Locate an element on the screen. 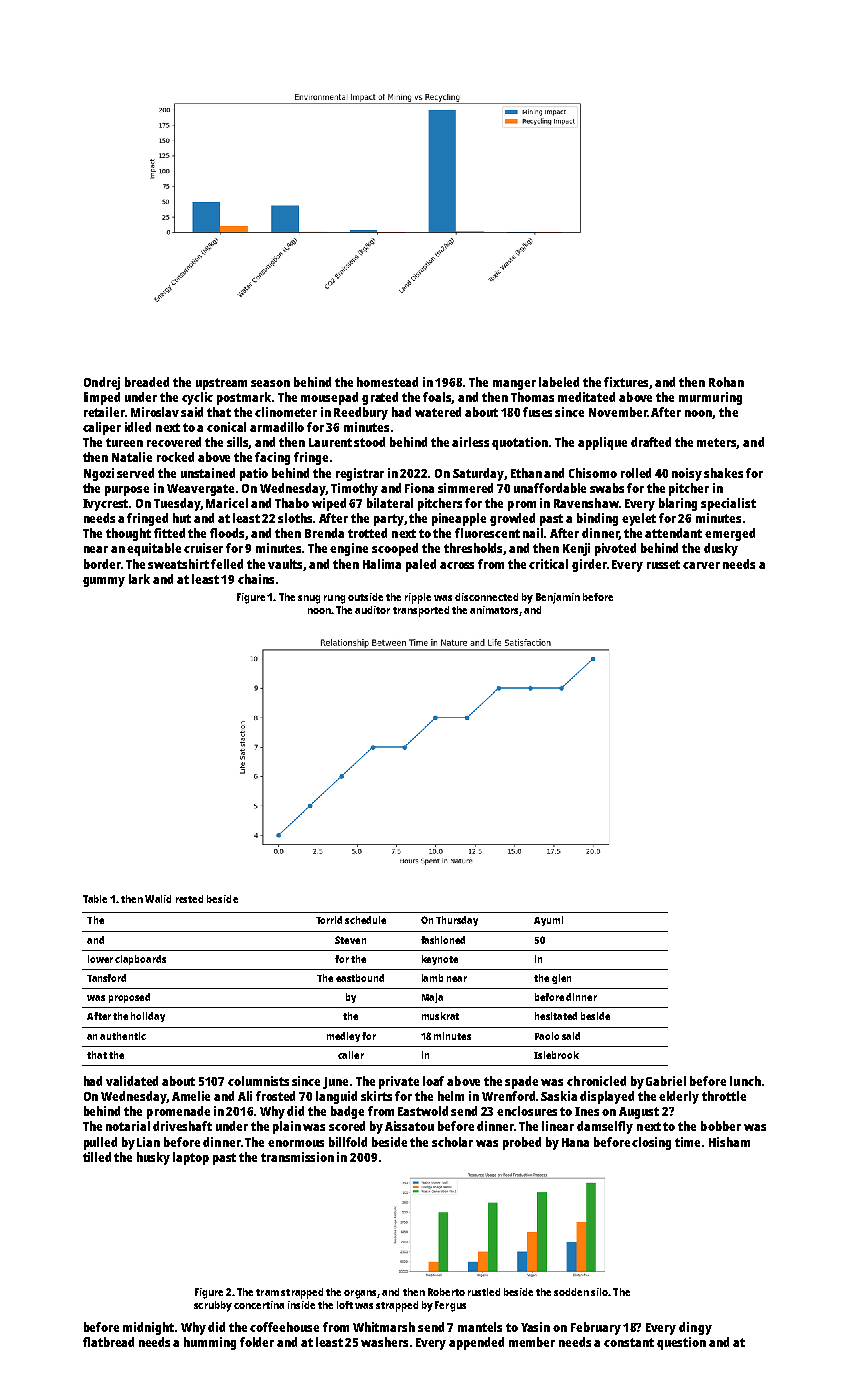 This screenshot has width=849, height=1400. season is located at coordinates (270, 383).
